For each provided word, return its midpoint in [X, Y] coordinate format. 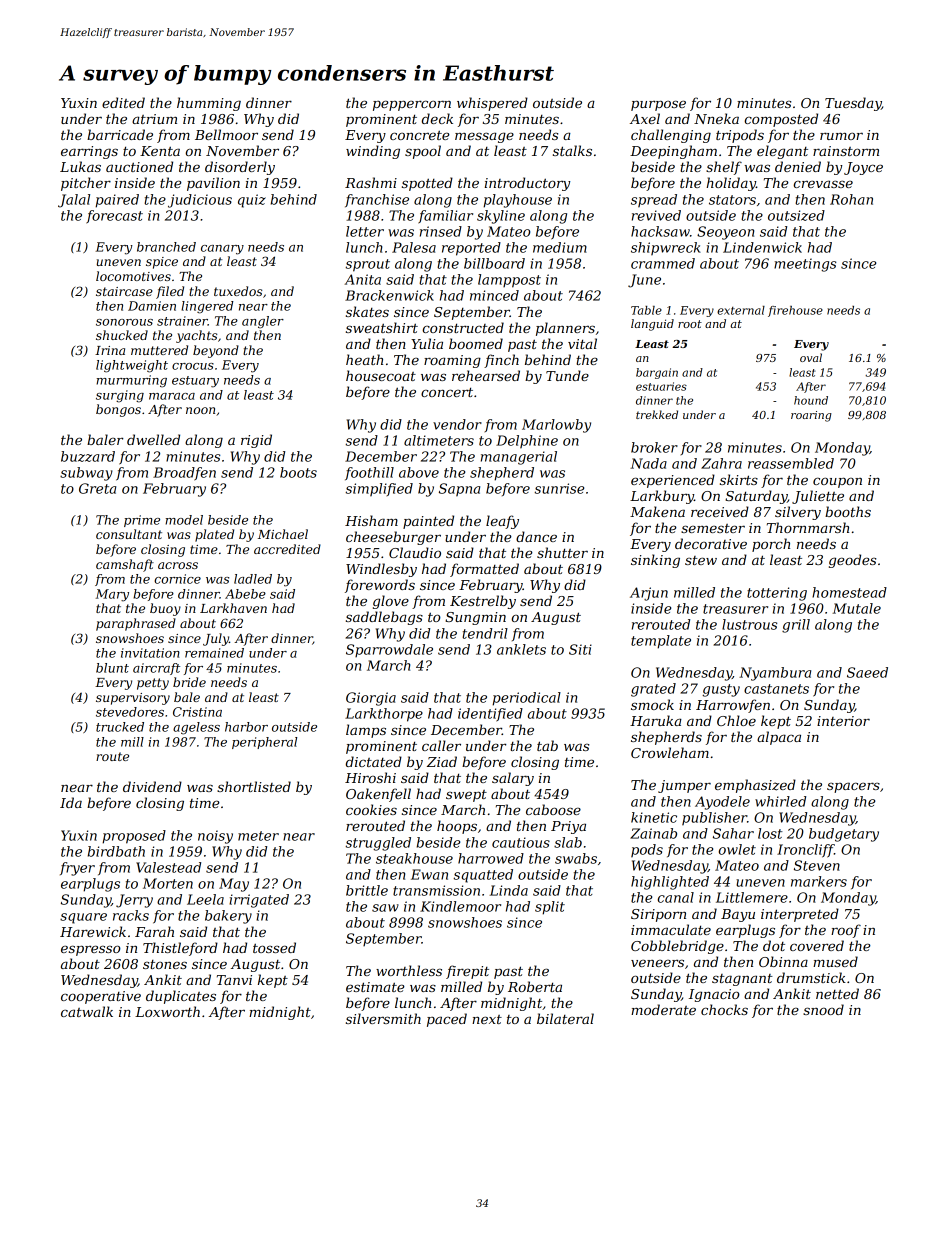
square [83, 918]
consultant [129, 534]
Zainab [653, 833]
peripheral [264, 743]
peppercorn [412, 105]
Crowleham [670, 752]
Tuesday [853, 104]
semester [713, 528]
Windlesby [381, 570]
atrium [154, 119]
